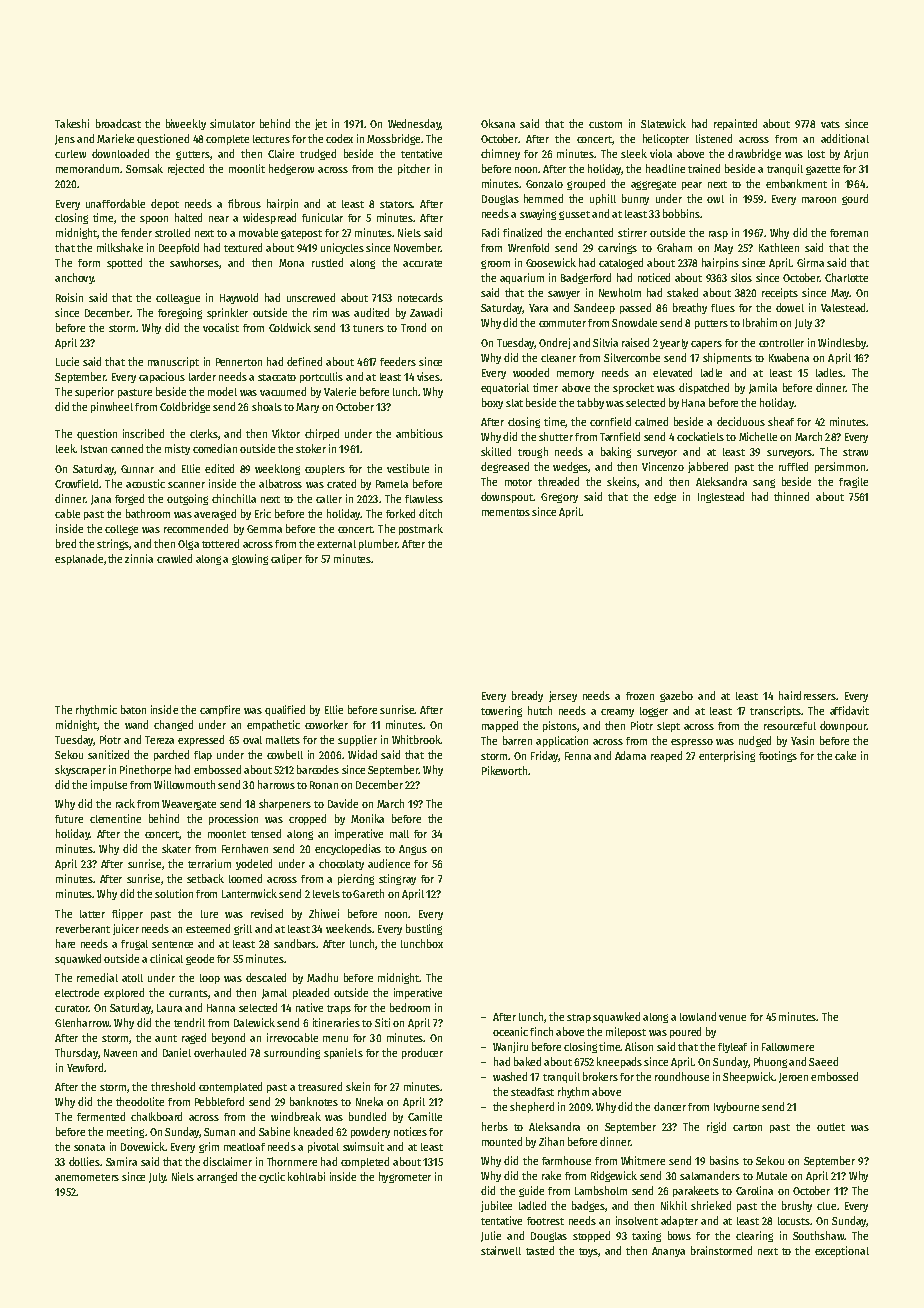  Describe the element at coordinates (420, 297) in the page. I see `notecards` at that location.
